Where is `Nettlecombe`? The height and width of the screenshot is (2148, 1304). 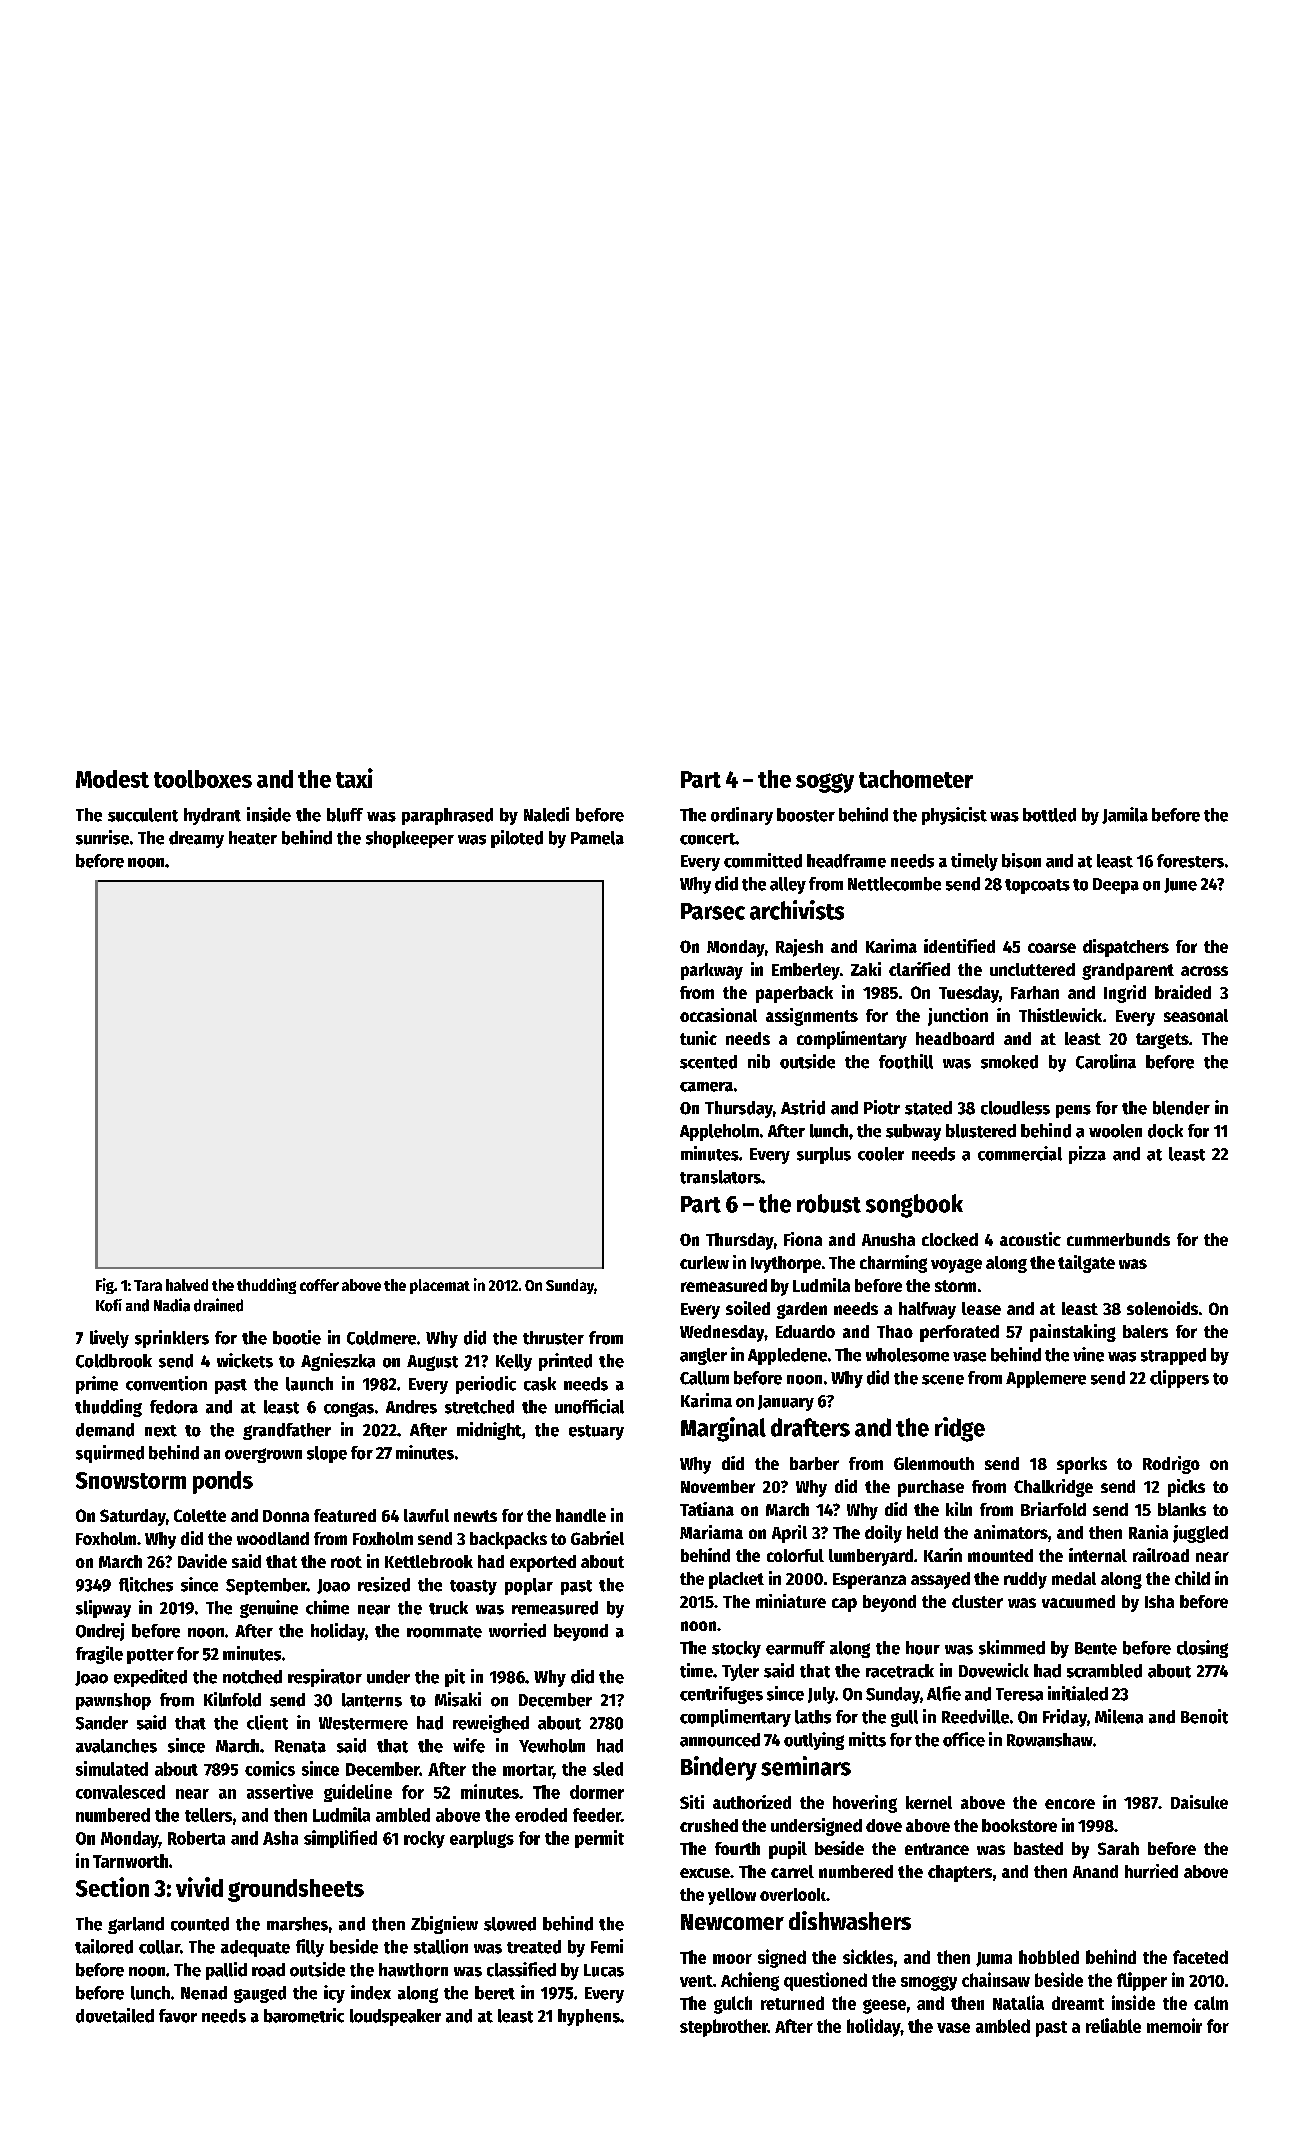
Nettlecombe is located at coordinates (894, 884).
